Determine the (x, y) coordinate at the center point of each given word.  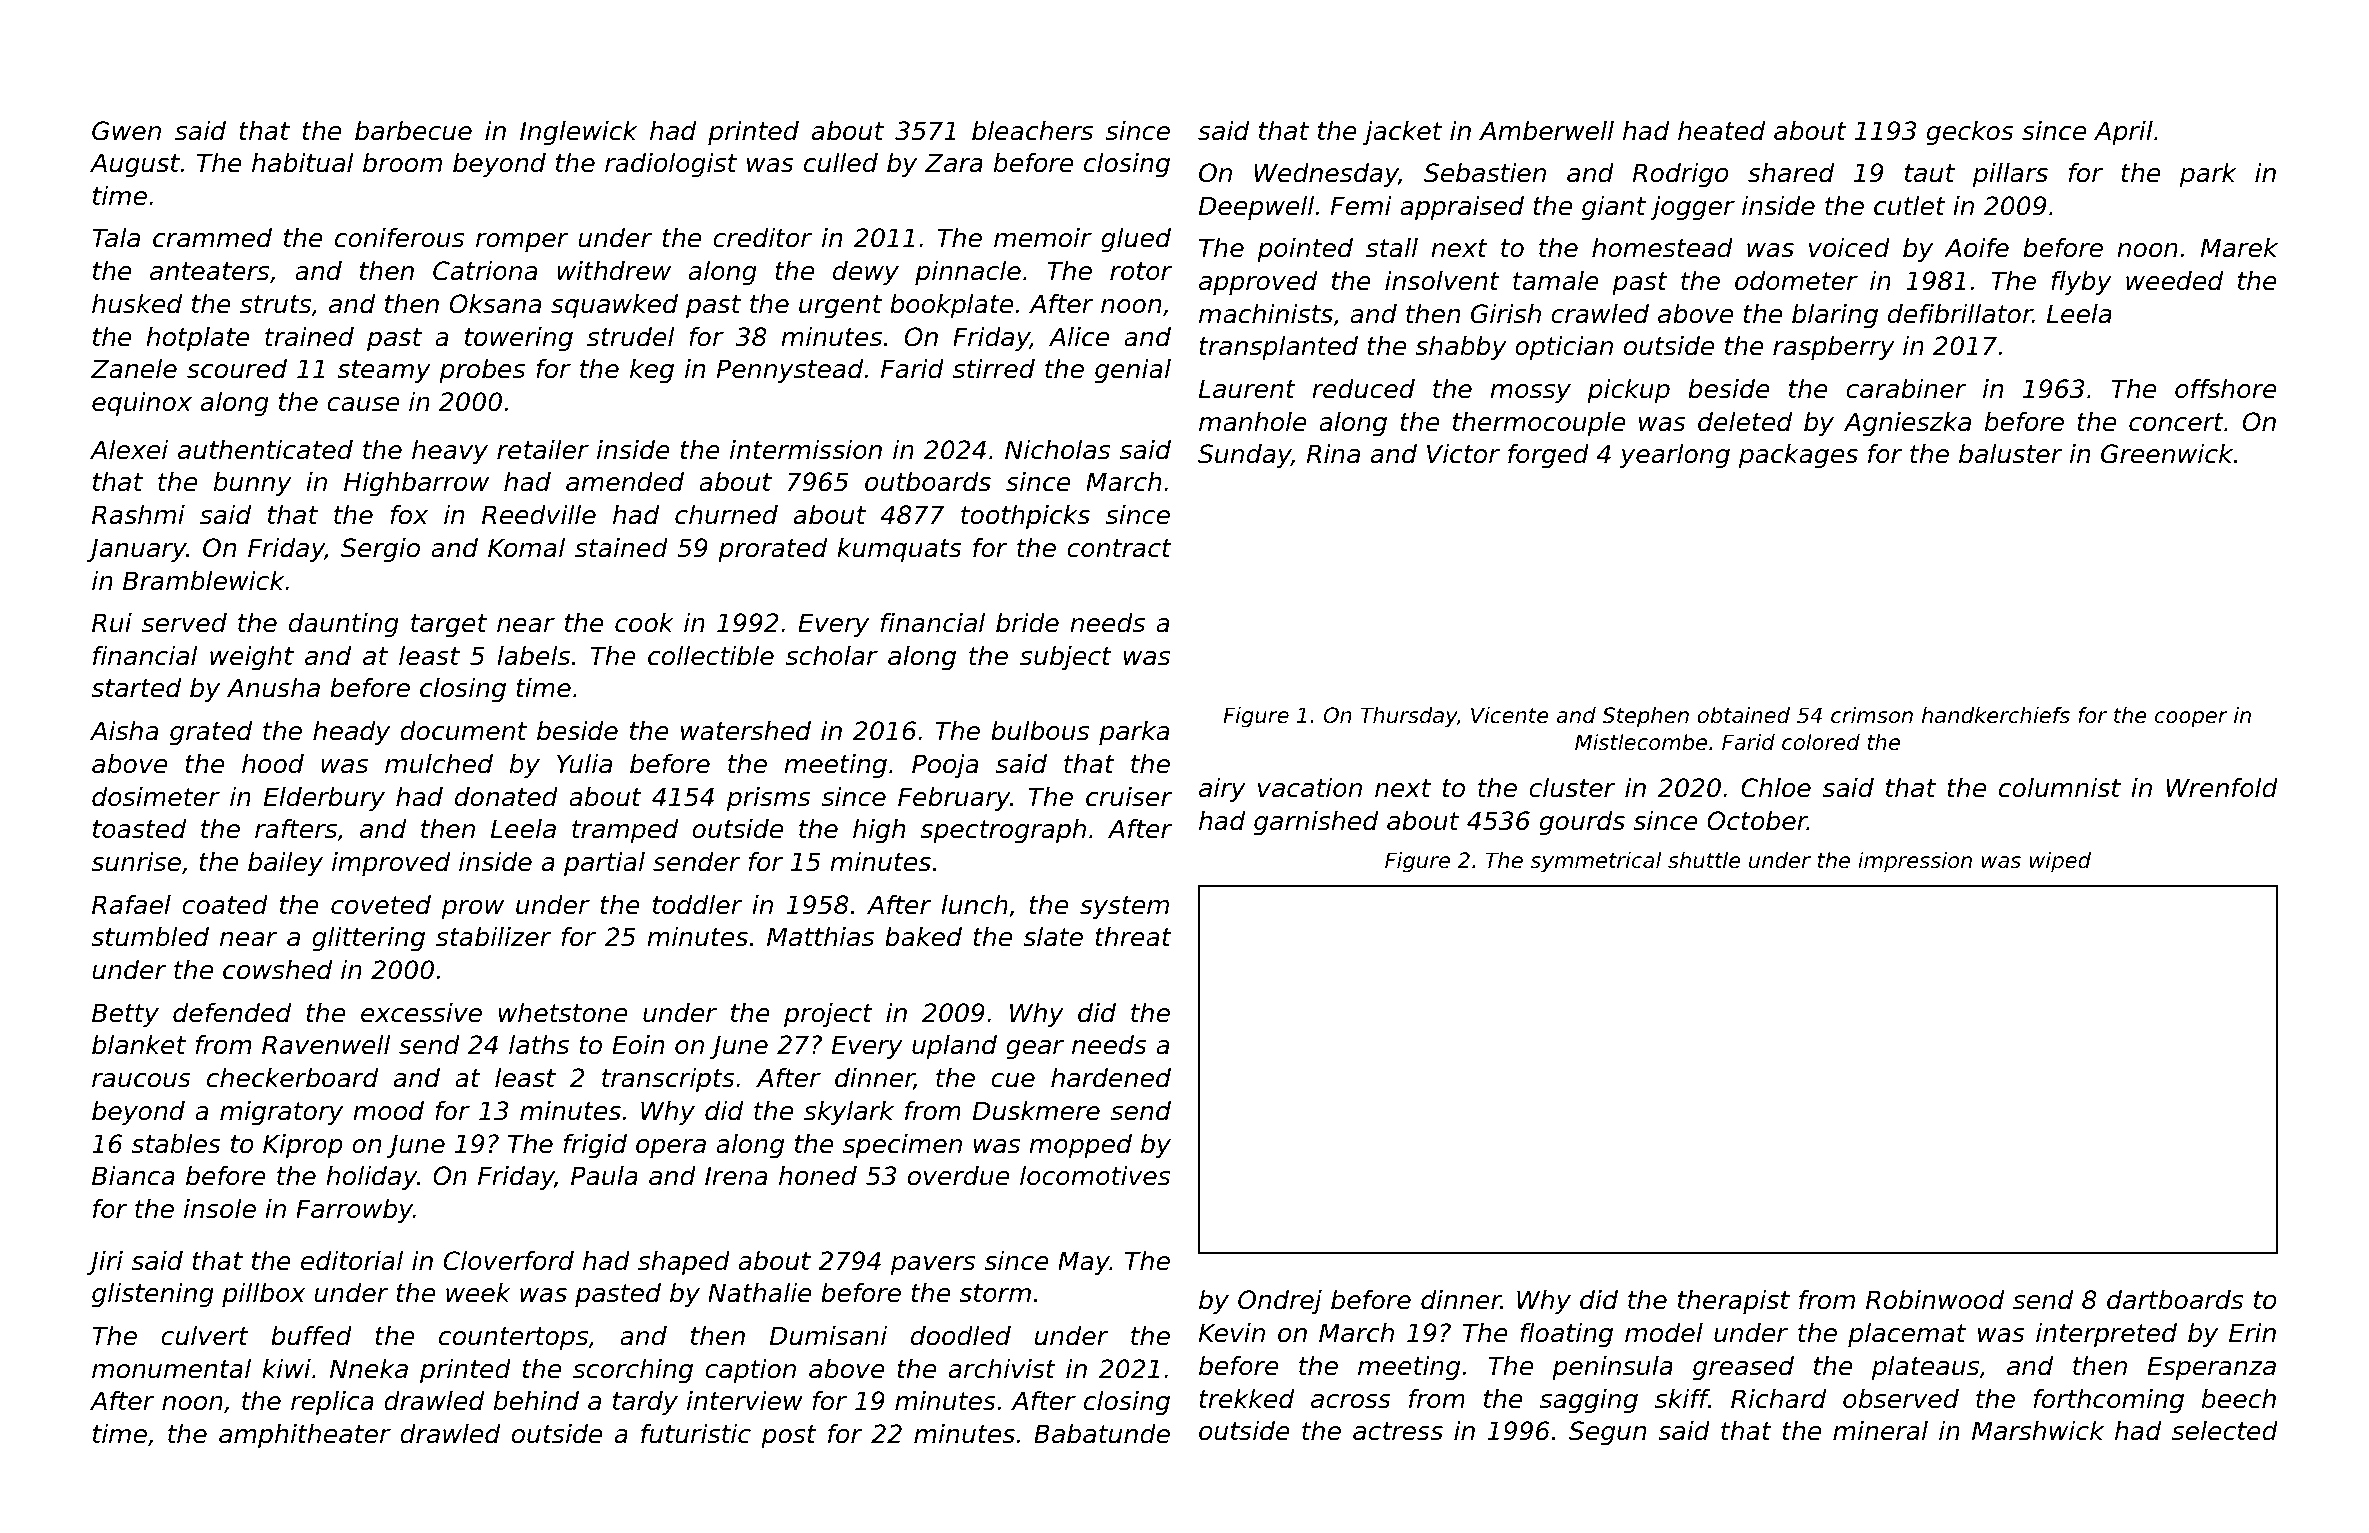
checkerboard (292, 1078)
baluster (2011, 454)
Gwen (126, 131)
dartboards (2175, 1300)
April (2123, 133)
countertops (513, 1338)
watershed (746, 731)
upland (954, 1047)
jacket (1402, 133)
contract (1119, 548)
